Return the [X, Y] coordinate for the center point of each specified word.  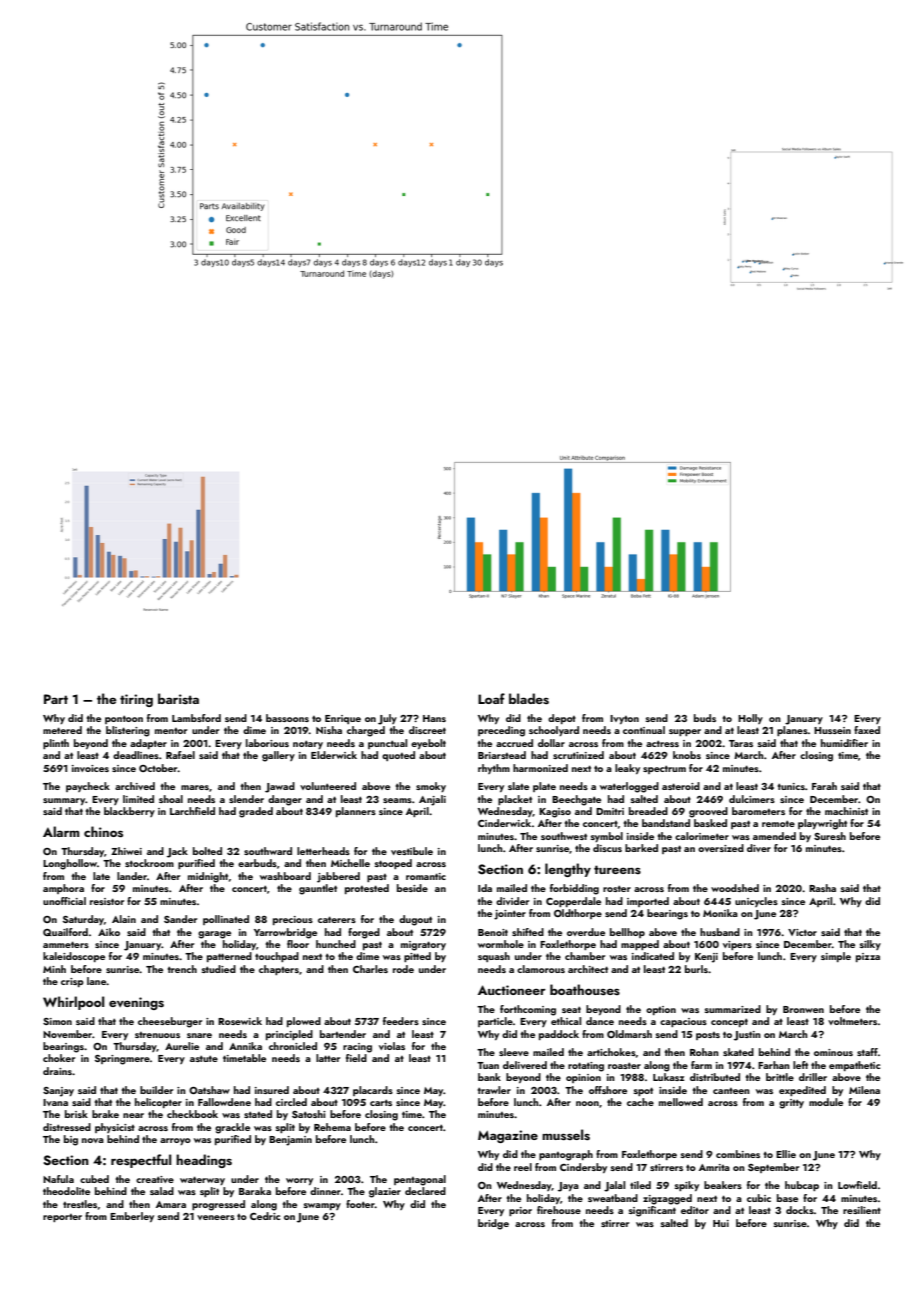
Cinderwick [504, 823]
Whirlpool [73, 1003]
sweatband [613, 1198]
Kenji [706, 958]
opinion [583, 1078]
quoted [398, 756]
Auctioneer [512, 990]
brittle [780, 1077]
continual [644, 730]
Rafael [180, 755]
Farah [824, 786]
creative [155, 1179]
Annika [245, 1046]
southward [268, 851]
